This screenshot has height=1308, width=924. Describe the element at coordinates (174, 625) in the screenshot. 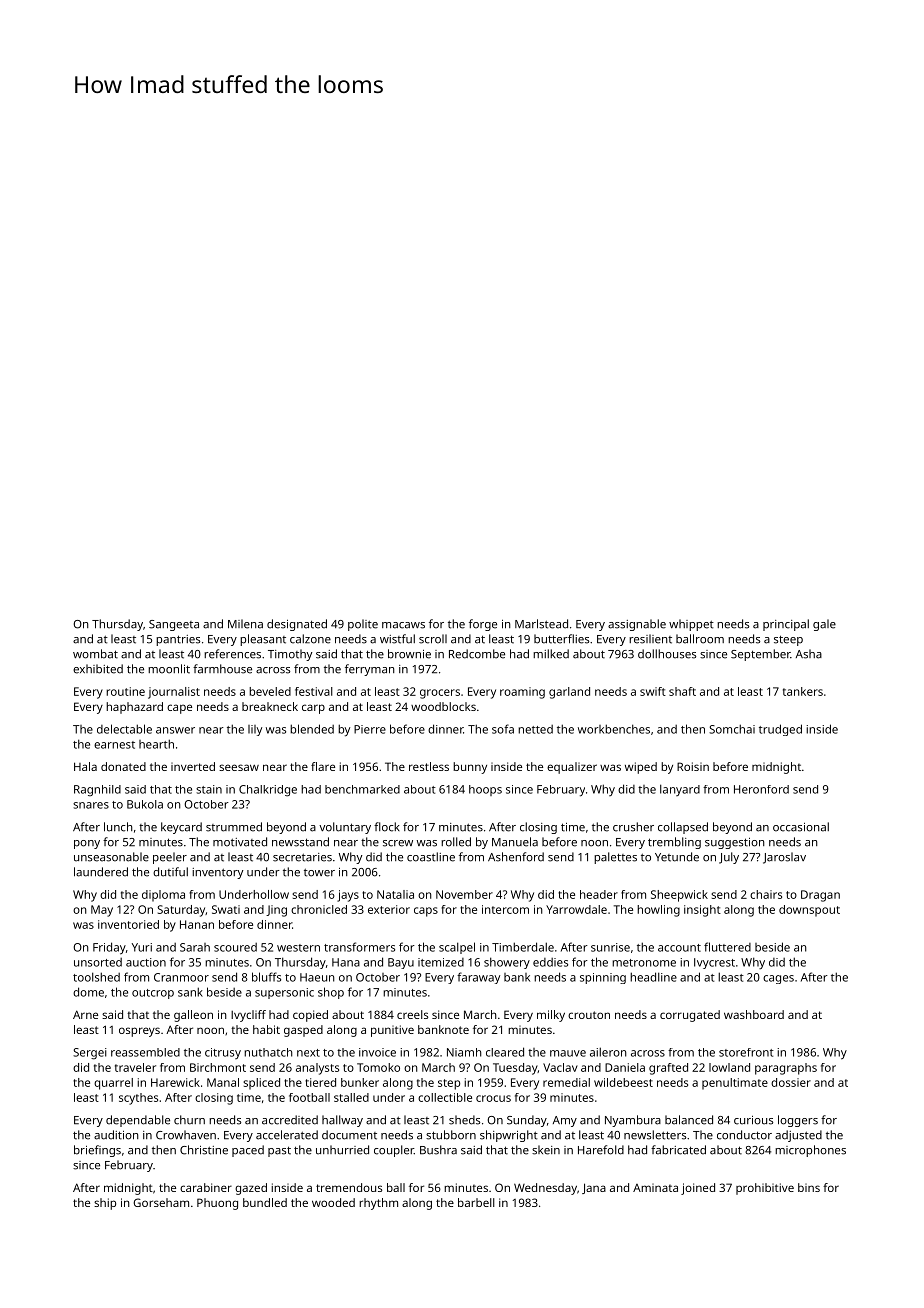

I see `Sangeeta` at that location.
